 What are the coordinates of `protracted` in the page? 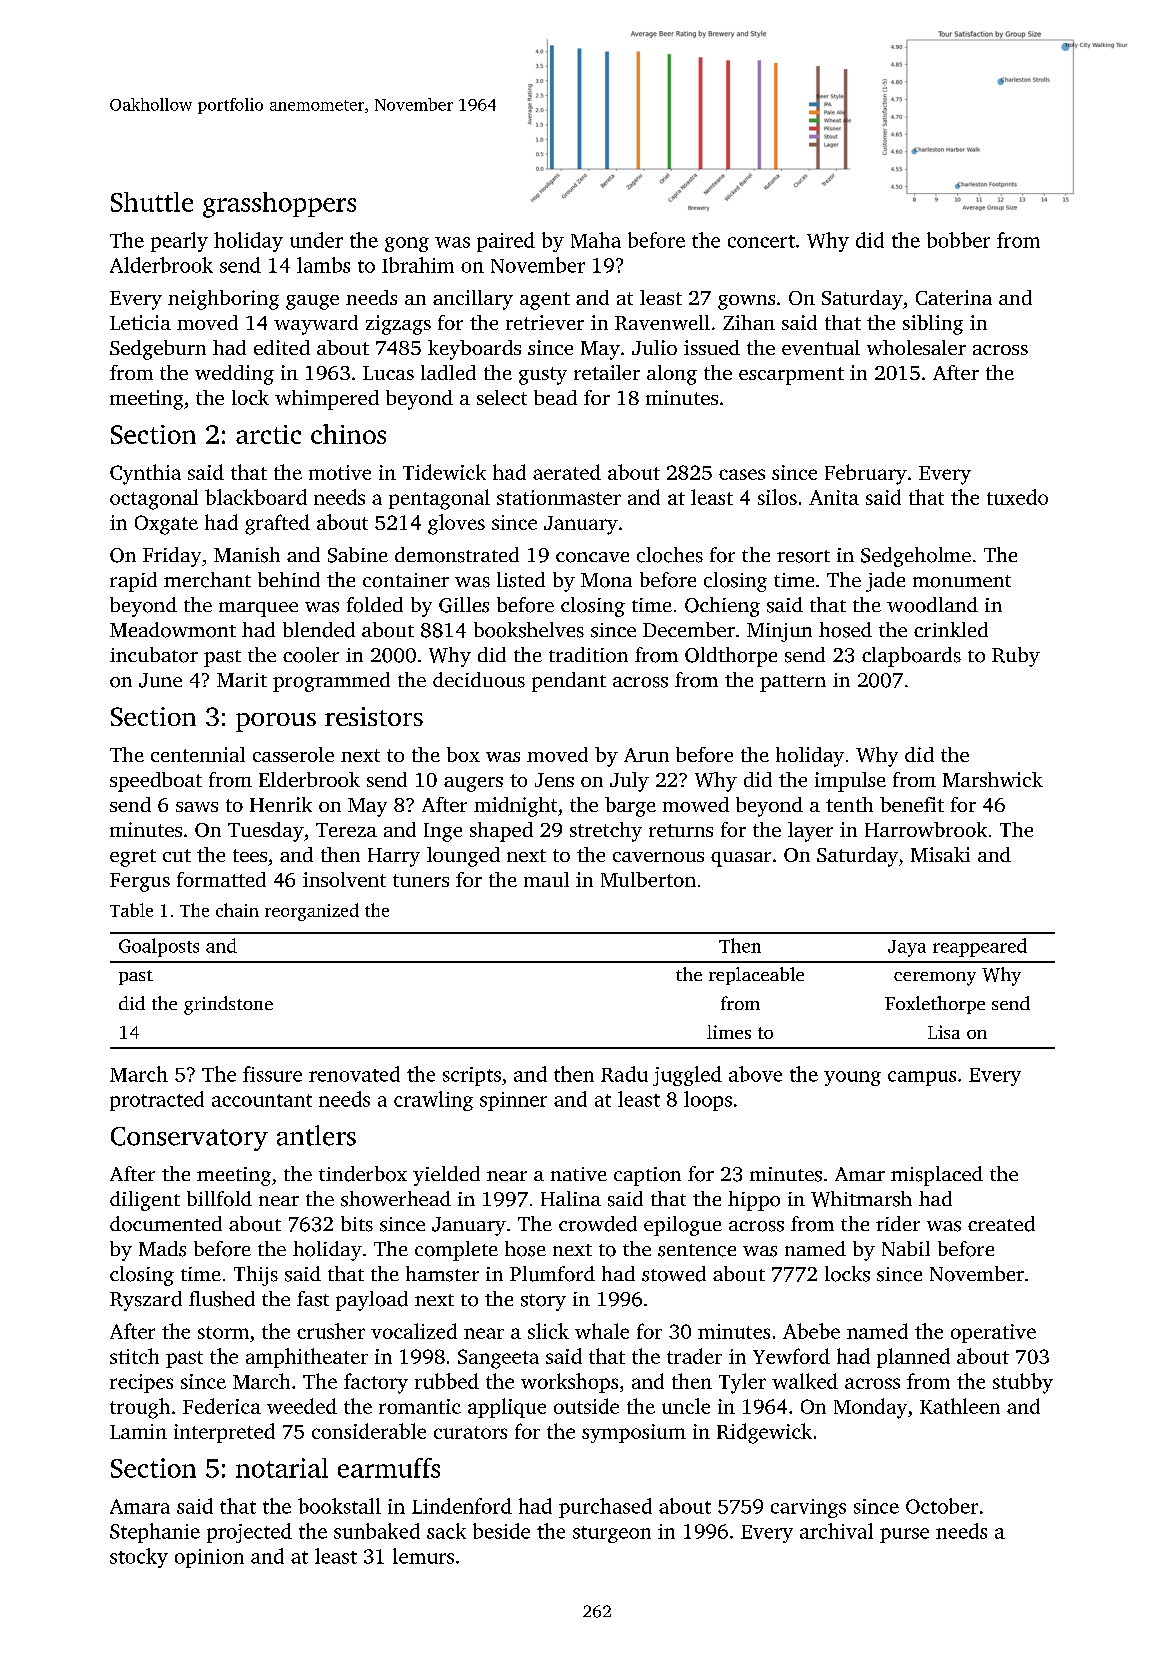 It's located at (157, 1101).
